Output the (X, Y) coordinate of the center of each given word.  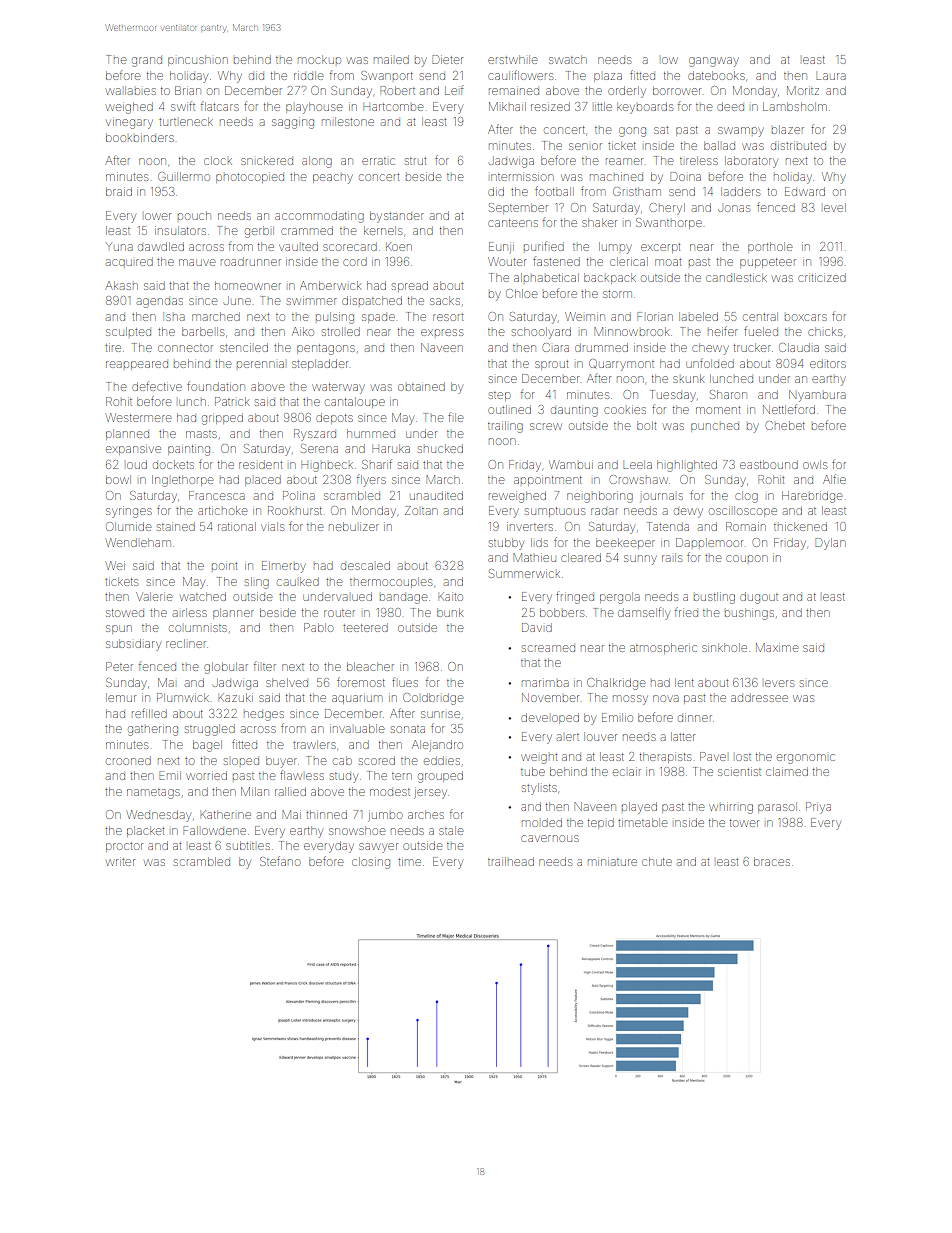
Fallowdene (215, 830)
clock (218, 160)
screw (546, 426)
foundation (216, 386)
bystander (397, 217)
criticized (822, 278)
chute (657, 861)
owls (815, 464)
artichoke (222, 510)
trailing (505, 427)
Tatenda (668, 526)
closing (371, 863)
